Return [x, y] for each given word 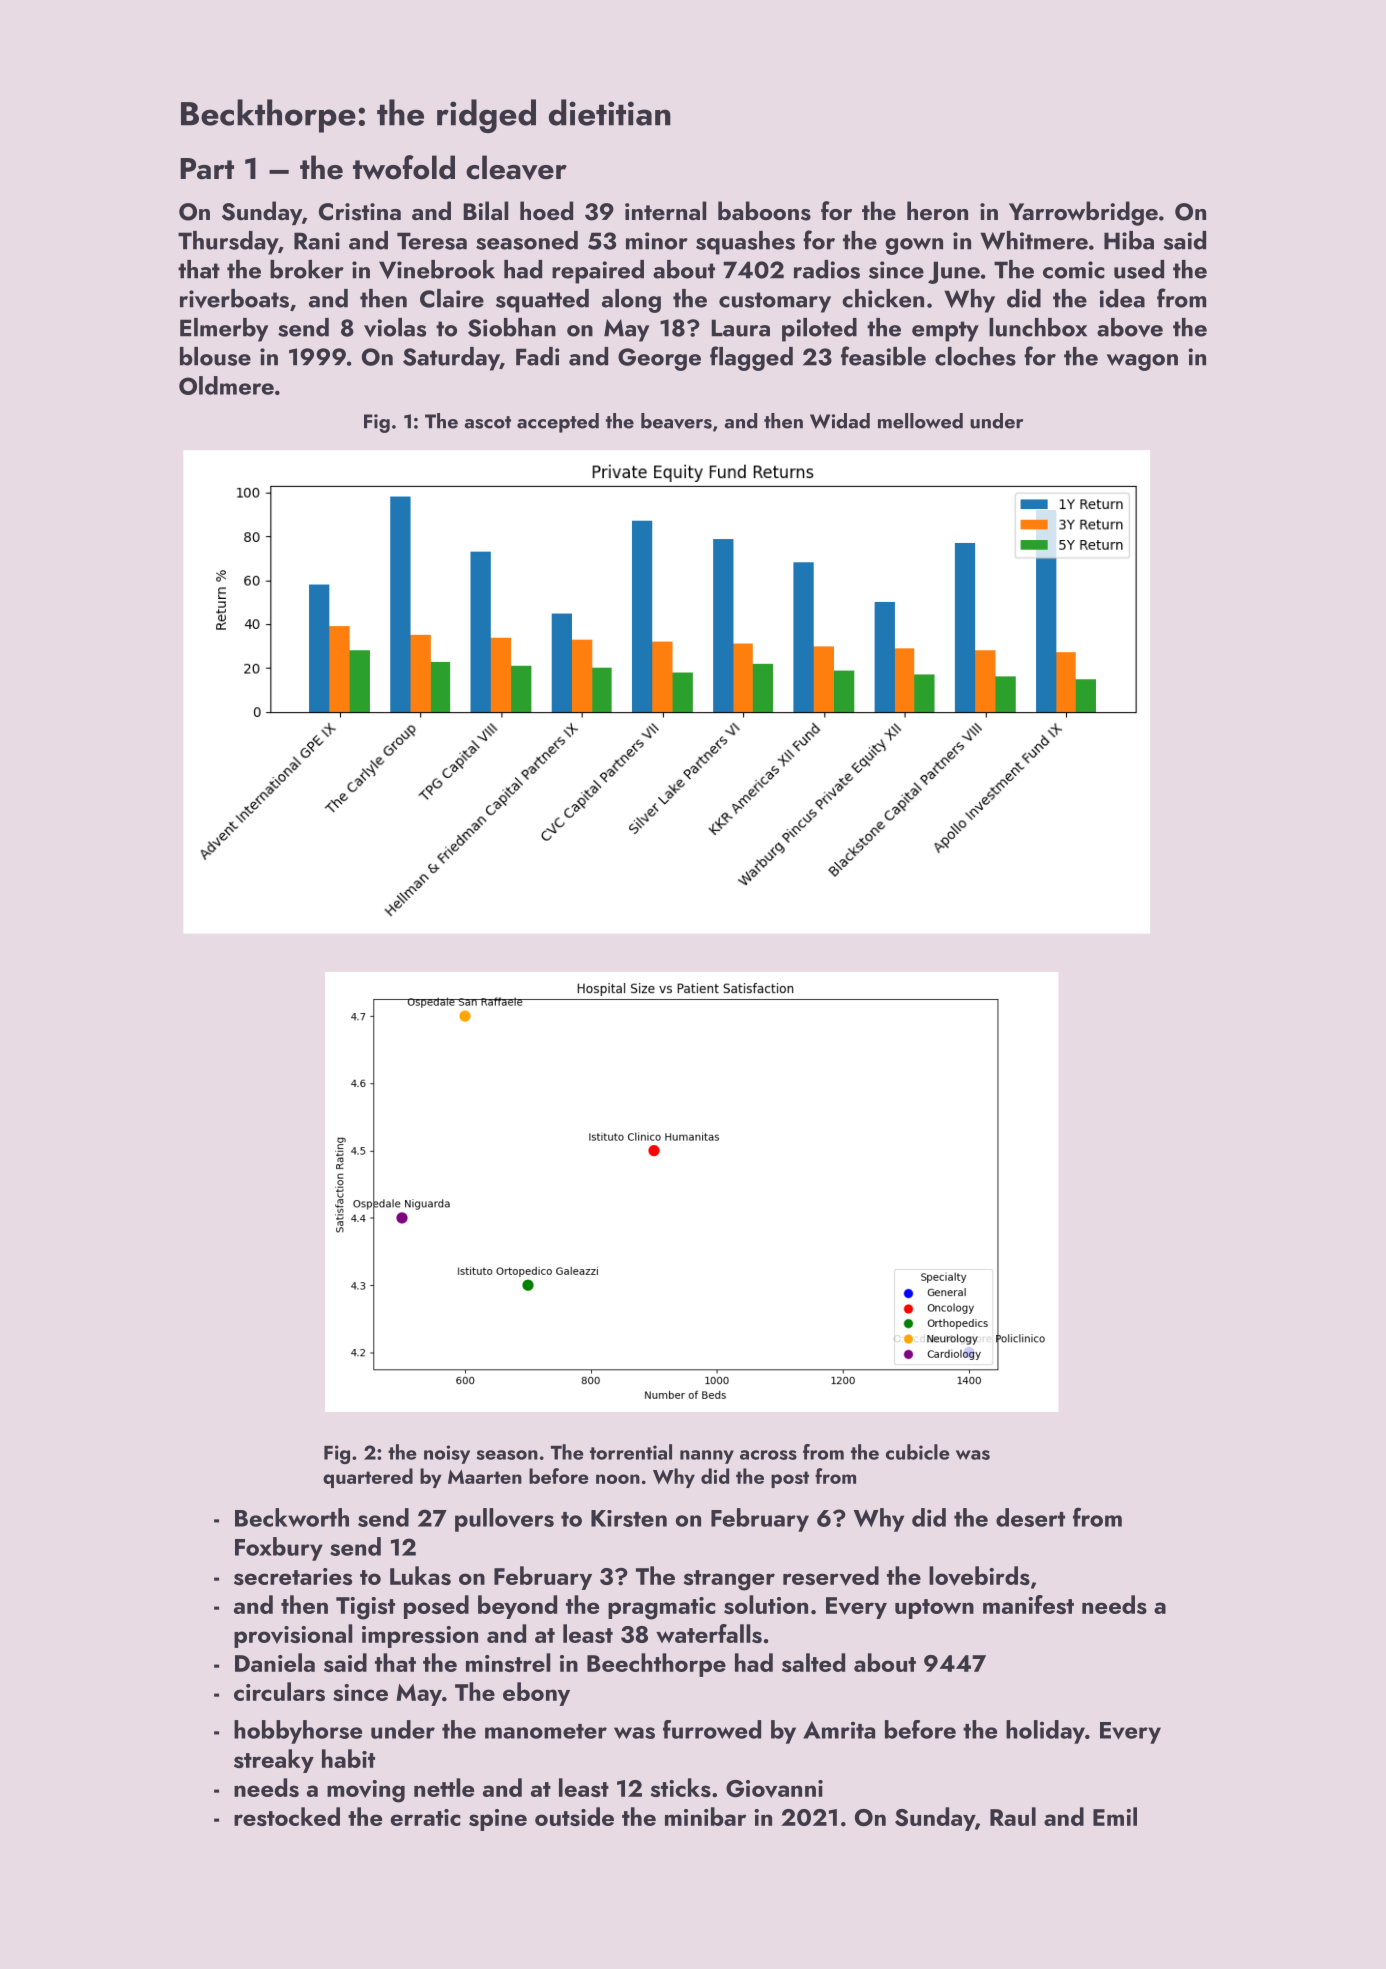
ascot [487, 422]
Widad [840, 421]
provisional [293, 1636]
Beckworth [292, 1517]
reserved [831, 1576]
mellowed [920, 421]
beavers [676, 421]
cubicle [918, 1452]
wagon [1142, 362]
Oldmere [226, 385]
